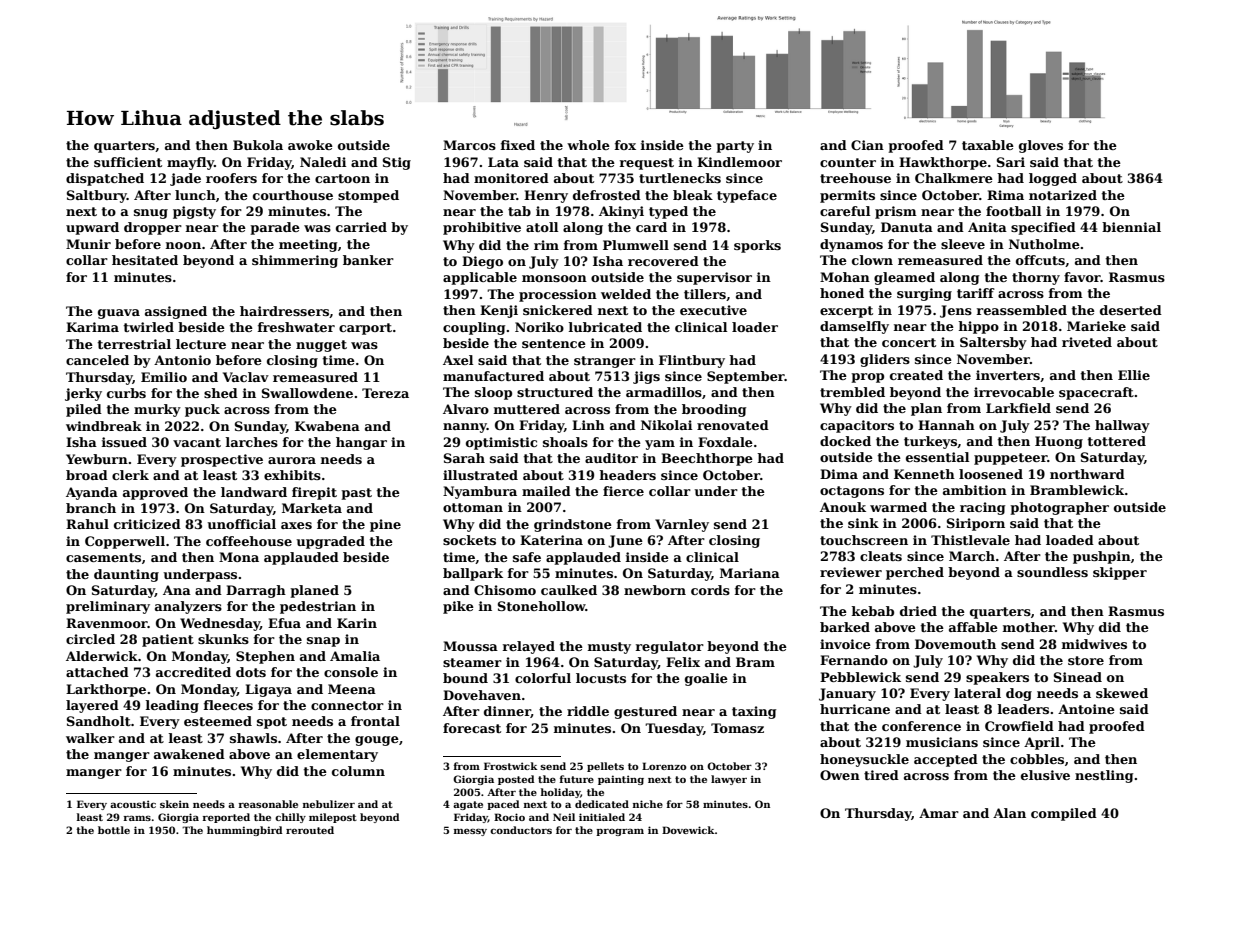 This screenshot has width=1233, height=952. What do you see at coordinates (105, 179) in the screenshot?
I see `dispatched` at bounding box center [105, 179].
